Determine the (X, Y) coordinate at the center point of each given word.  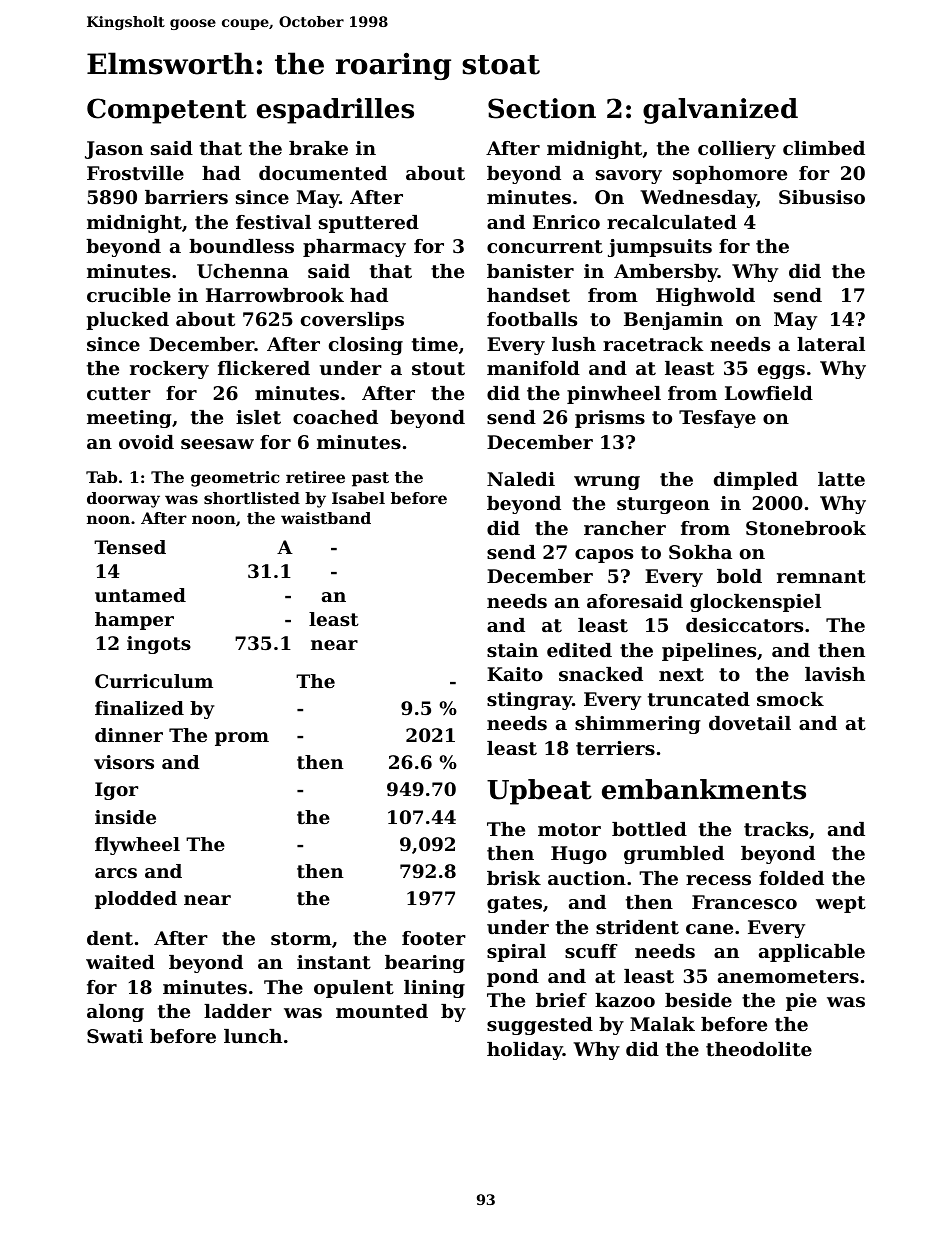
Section (542, 108)
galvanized (720, 111)
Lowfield (769, 393)
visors (124, 762)
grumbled (674, 855)
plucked (127, 321)
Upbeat (539, 792)
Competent (167, 111)
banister (530, 271)
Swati (115, 1036)
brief (561, 1000)
